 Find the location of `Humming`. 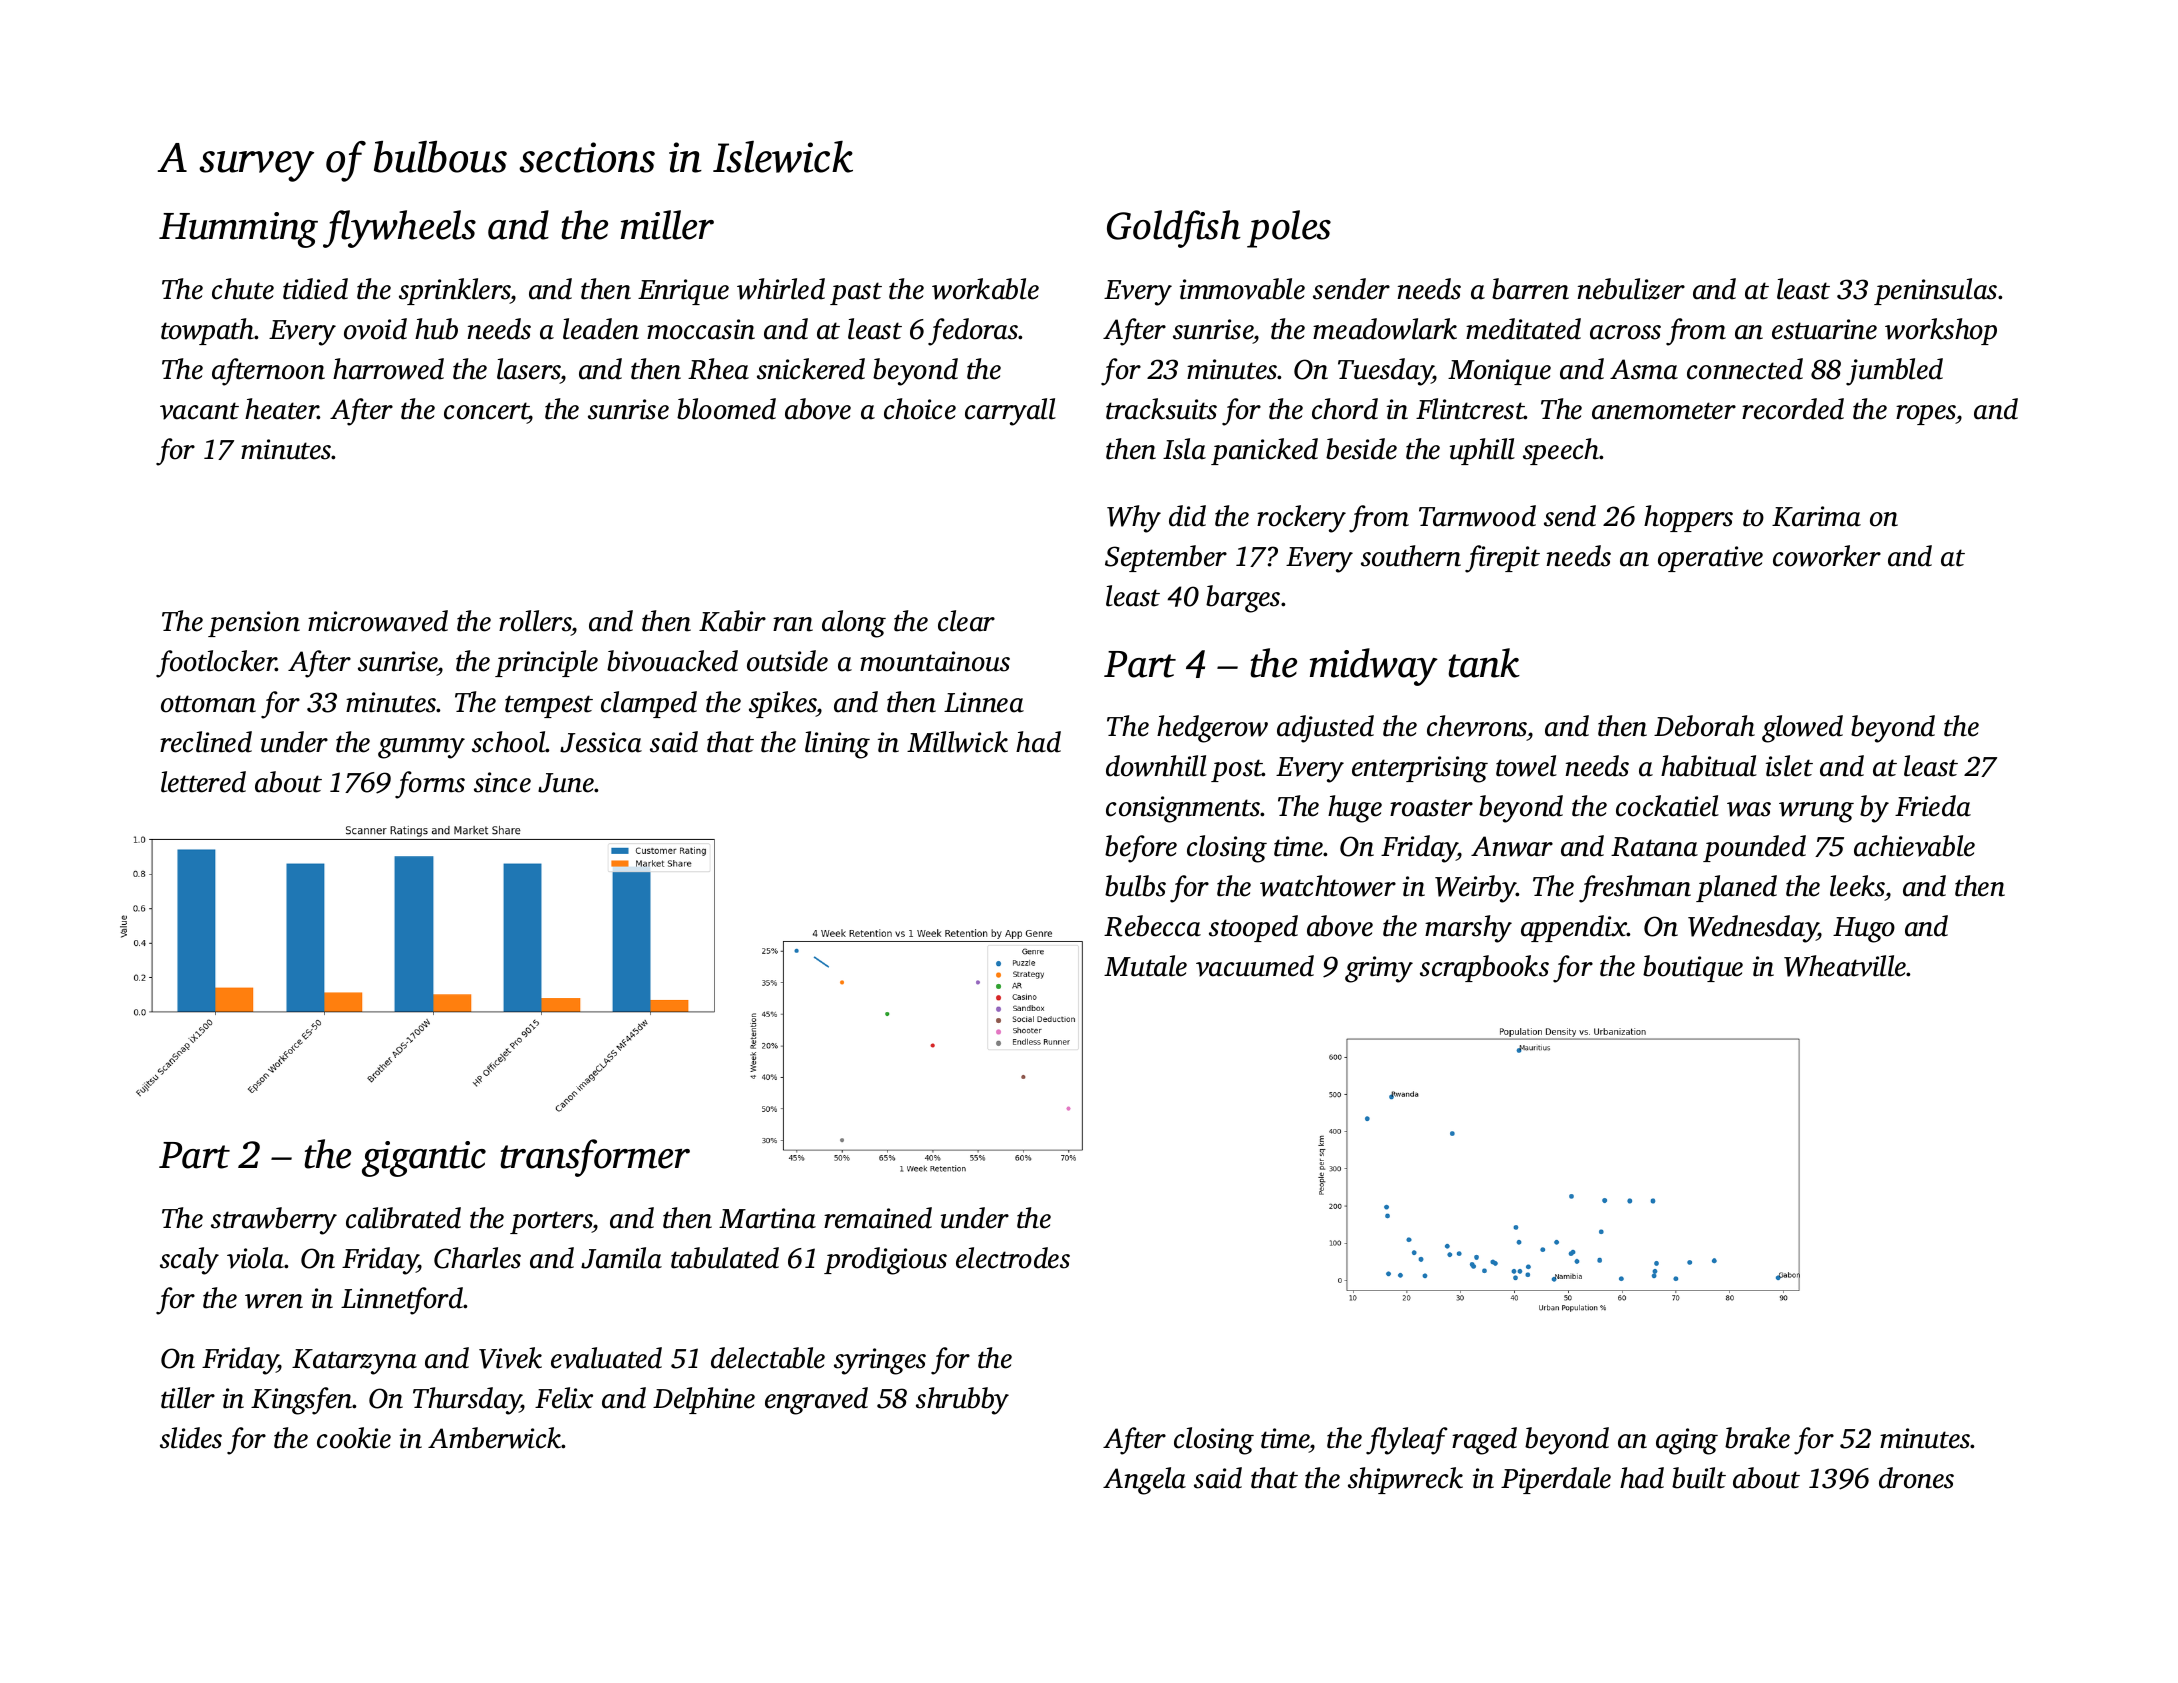

Humming is located at coordinates (238, 230).
